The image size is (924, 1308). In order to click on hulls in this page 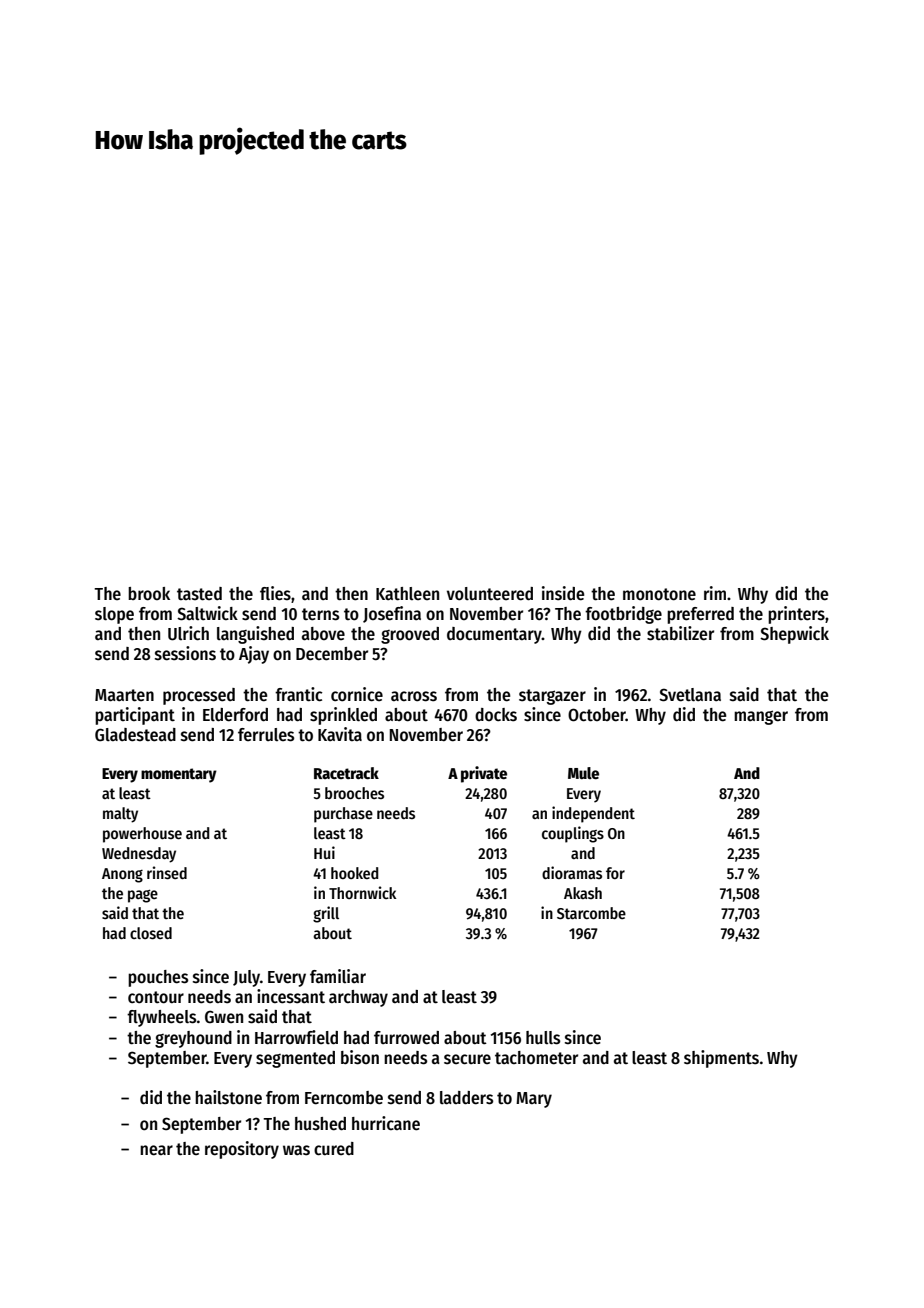, I will do `click(543, 1038)`.
